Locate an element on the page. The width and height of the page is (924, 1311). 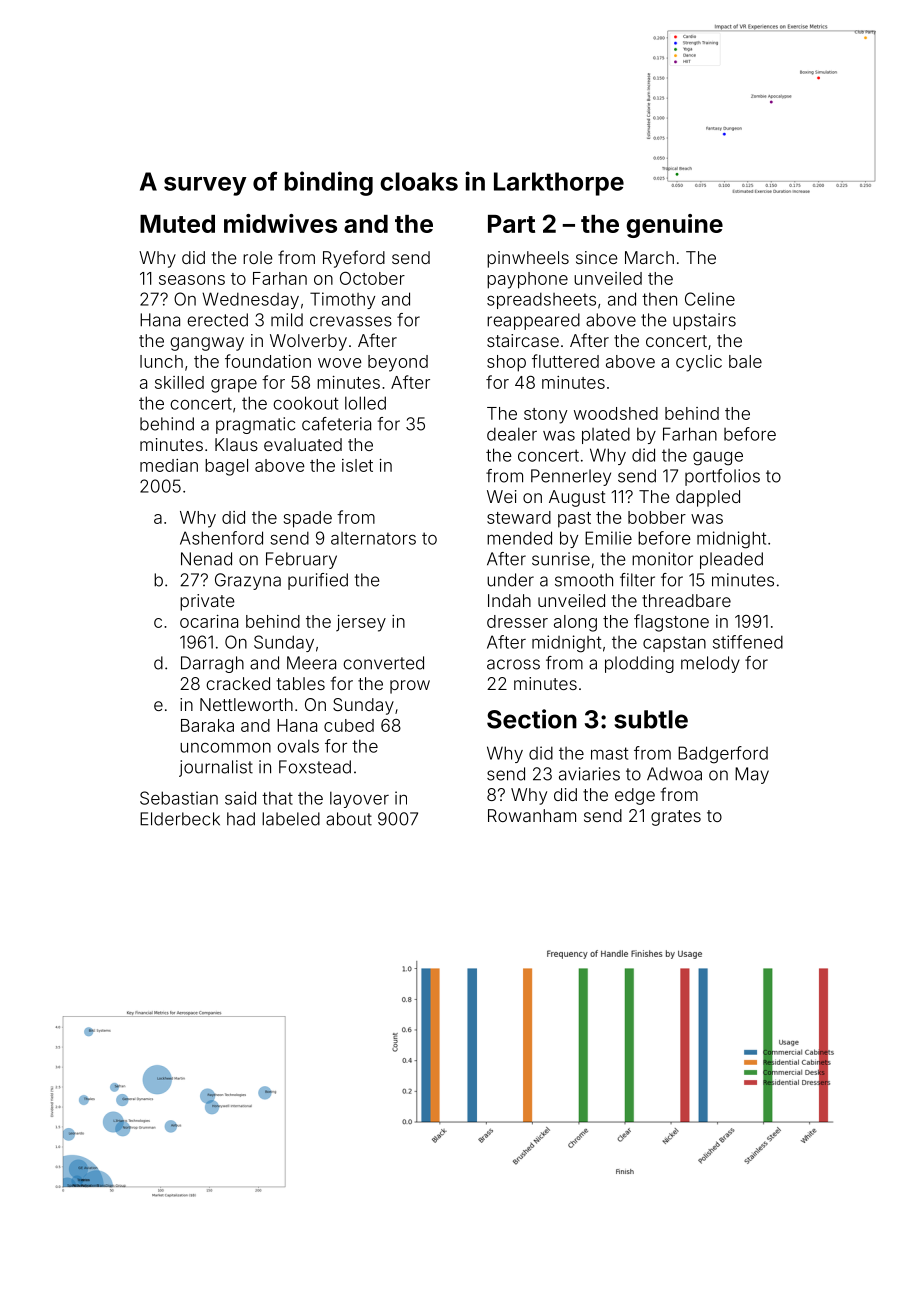
genuine is located at coordinates (674, 226).
